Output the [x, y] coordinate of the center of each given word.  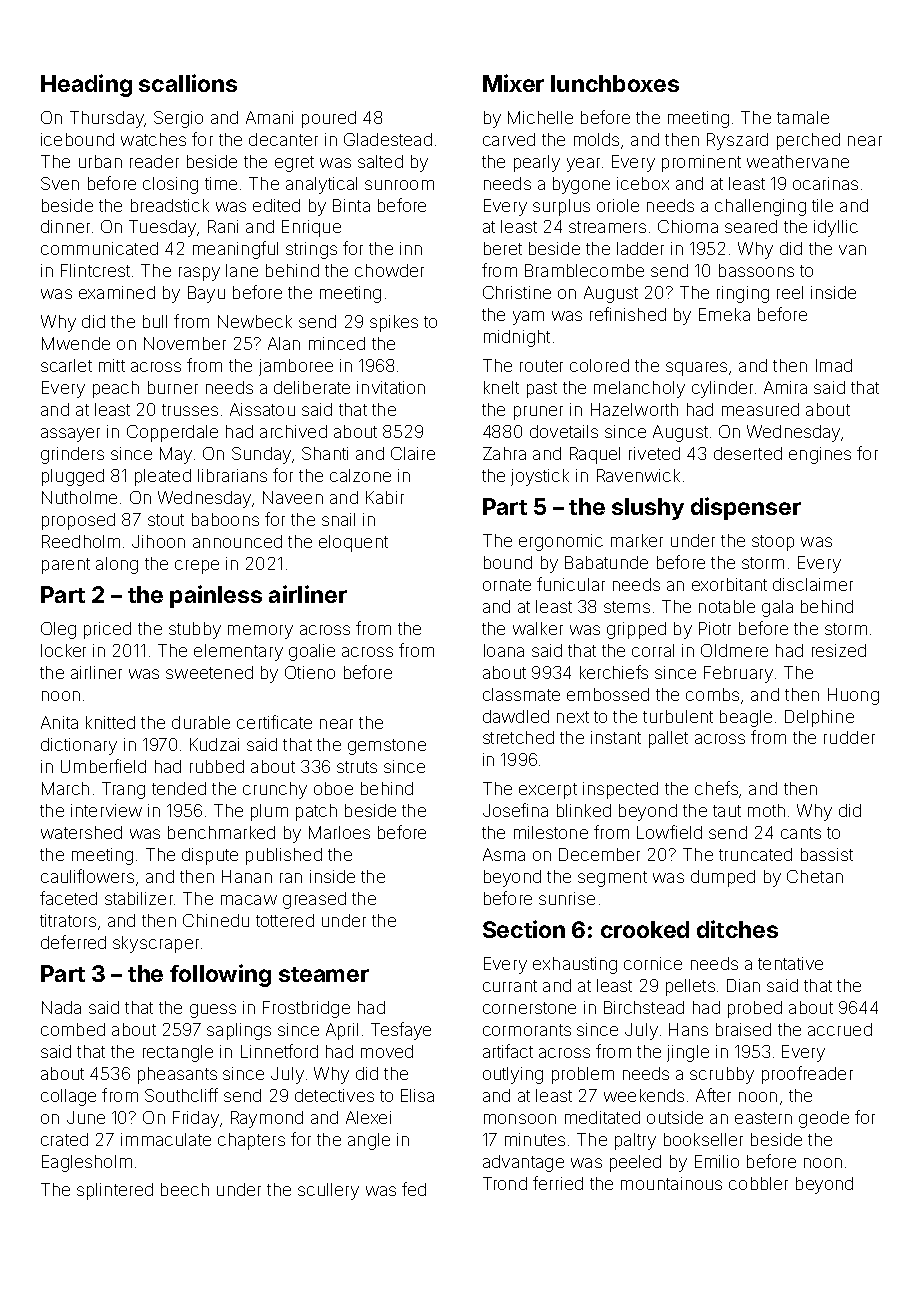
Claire [413, 453]
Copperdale [172, 433]
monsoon [520, 1119]
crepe [197, 567]
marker [637, 540]
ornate [507, 585]
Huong [853, 696]
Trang [123, 790]
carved [509, 139]
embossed [608, 694]
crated [64, 1139]
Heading [86, 85]
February [738, 674]
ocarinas [825, 183]
